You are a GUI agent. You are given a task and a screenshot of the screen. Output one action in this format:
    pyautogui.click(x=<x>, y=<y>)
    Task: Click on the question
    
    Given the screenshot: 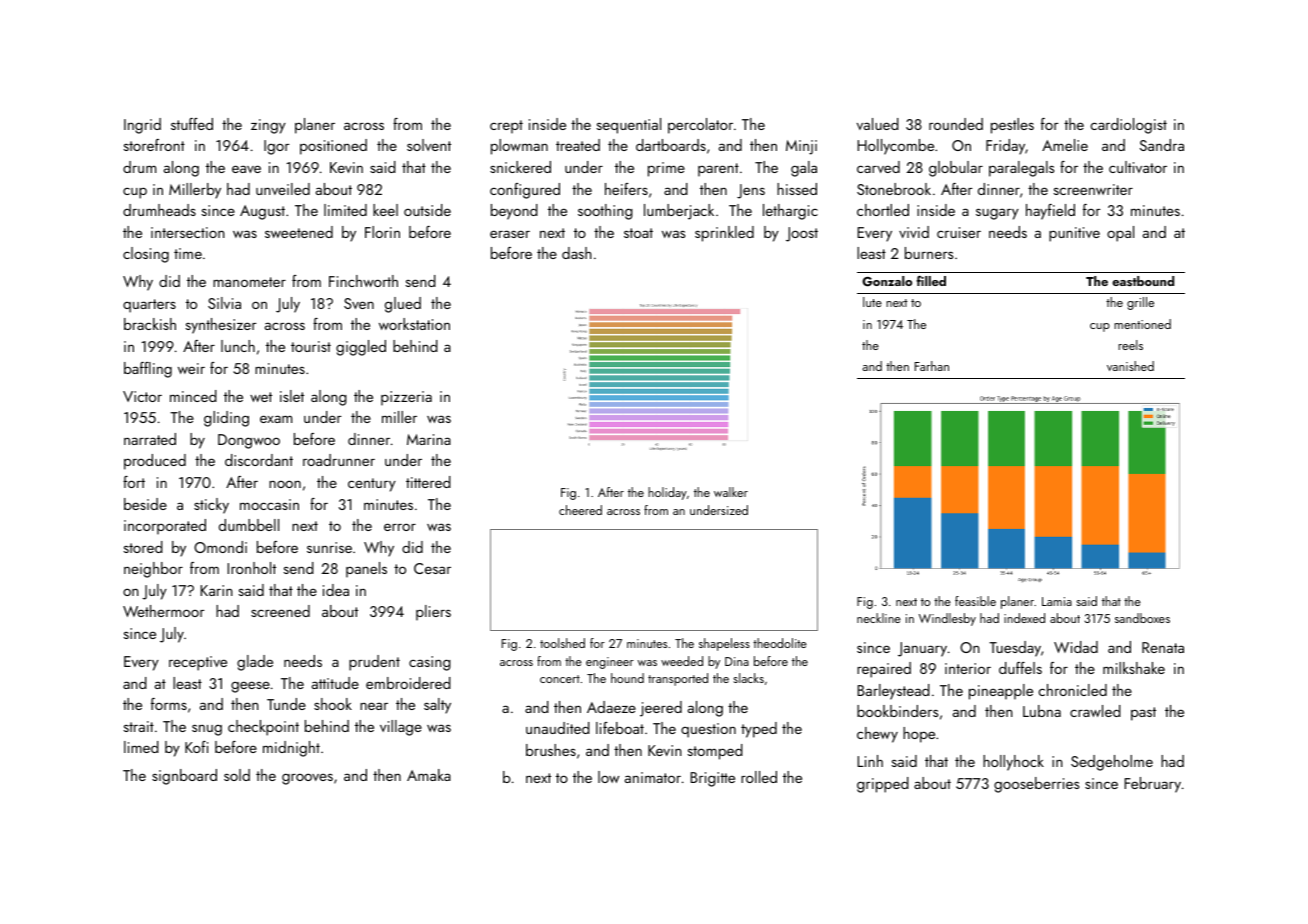 What is the action you would take?
    pyautogui.click(x=708, y=730)
